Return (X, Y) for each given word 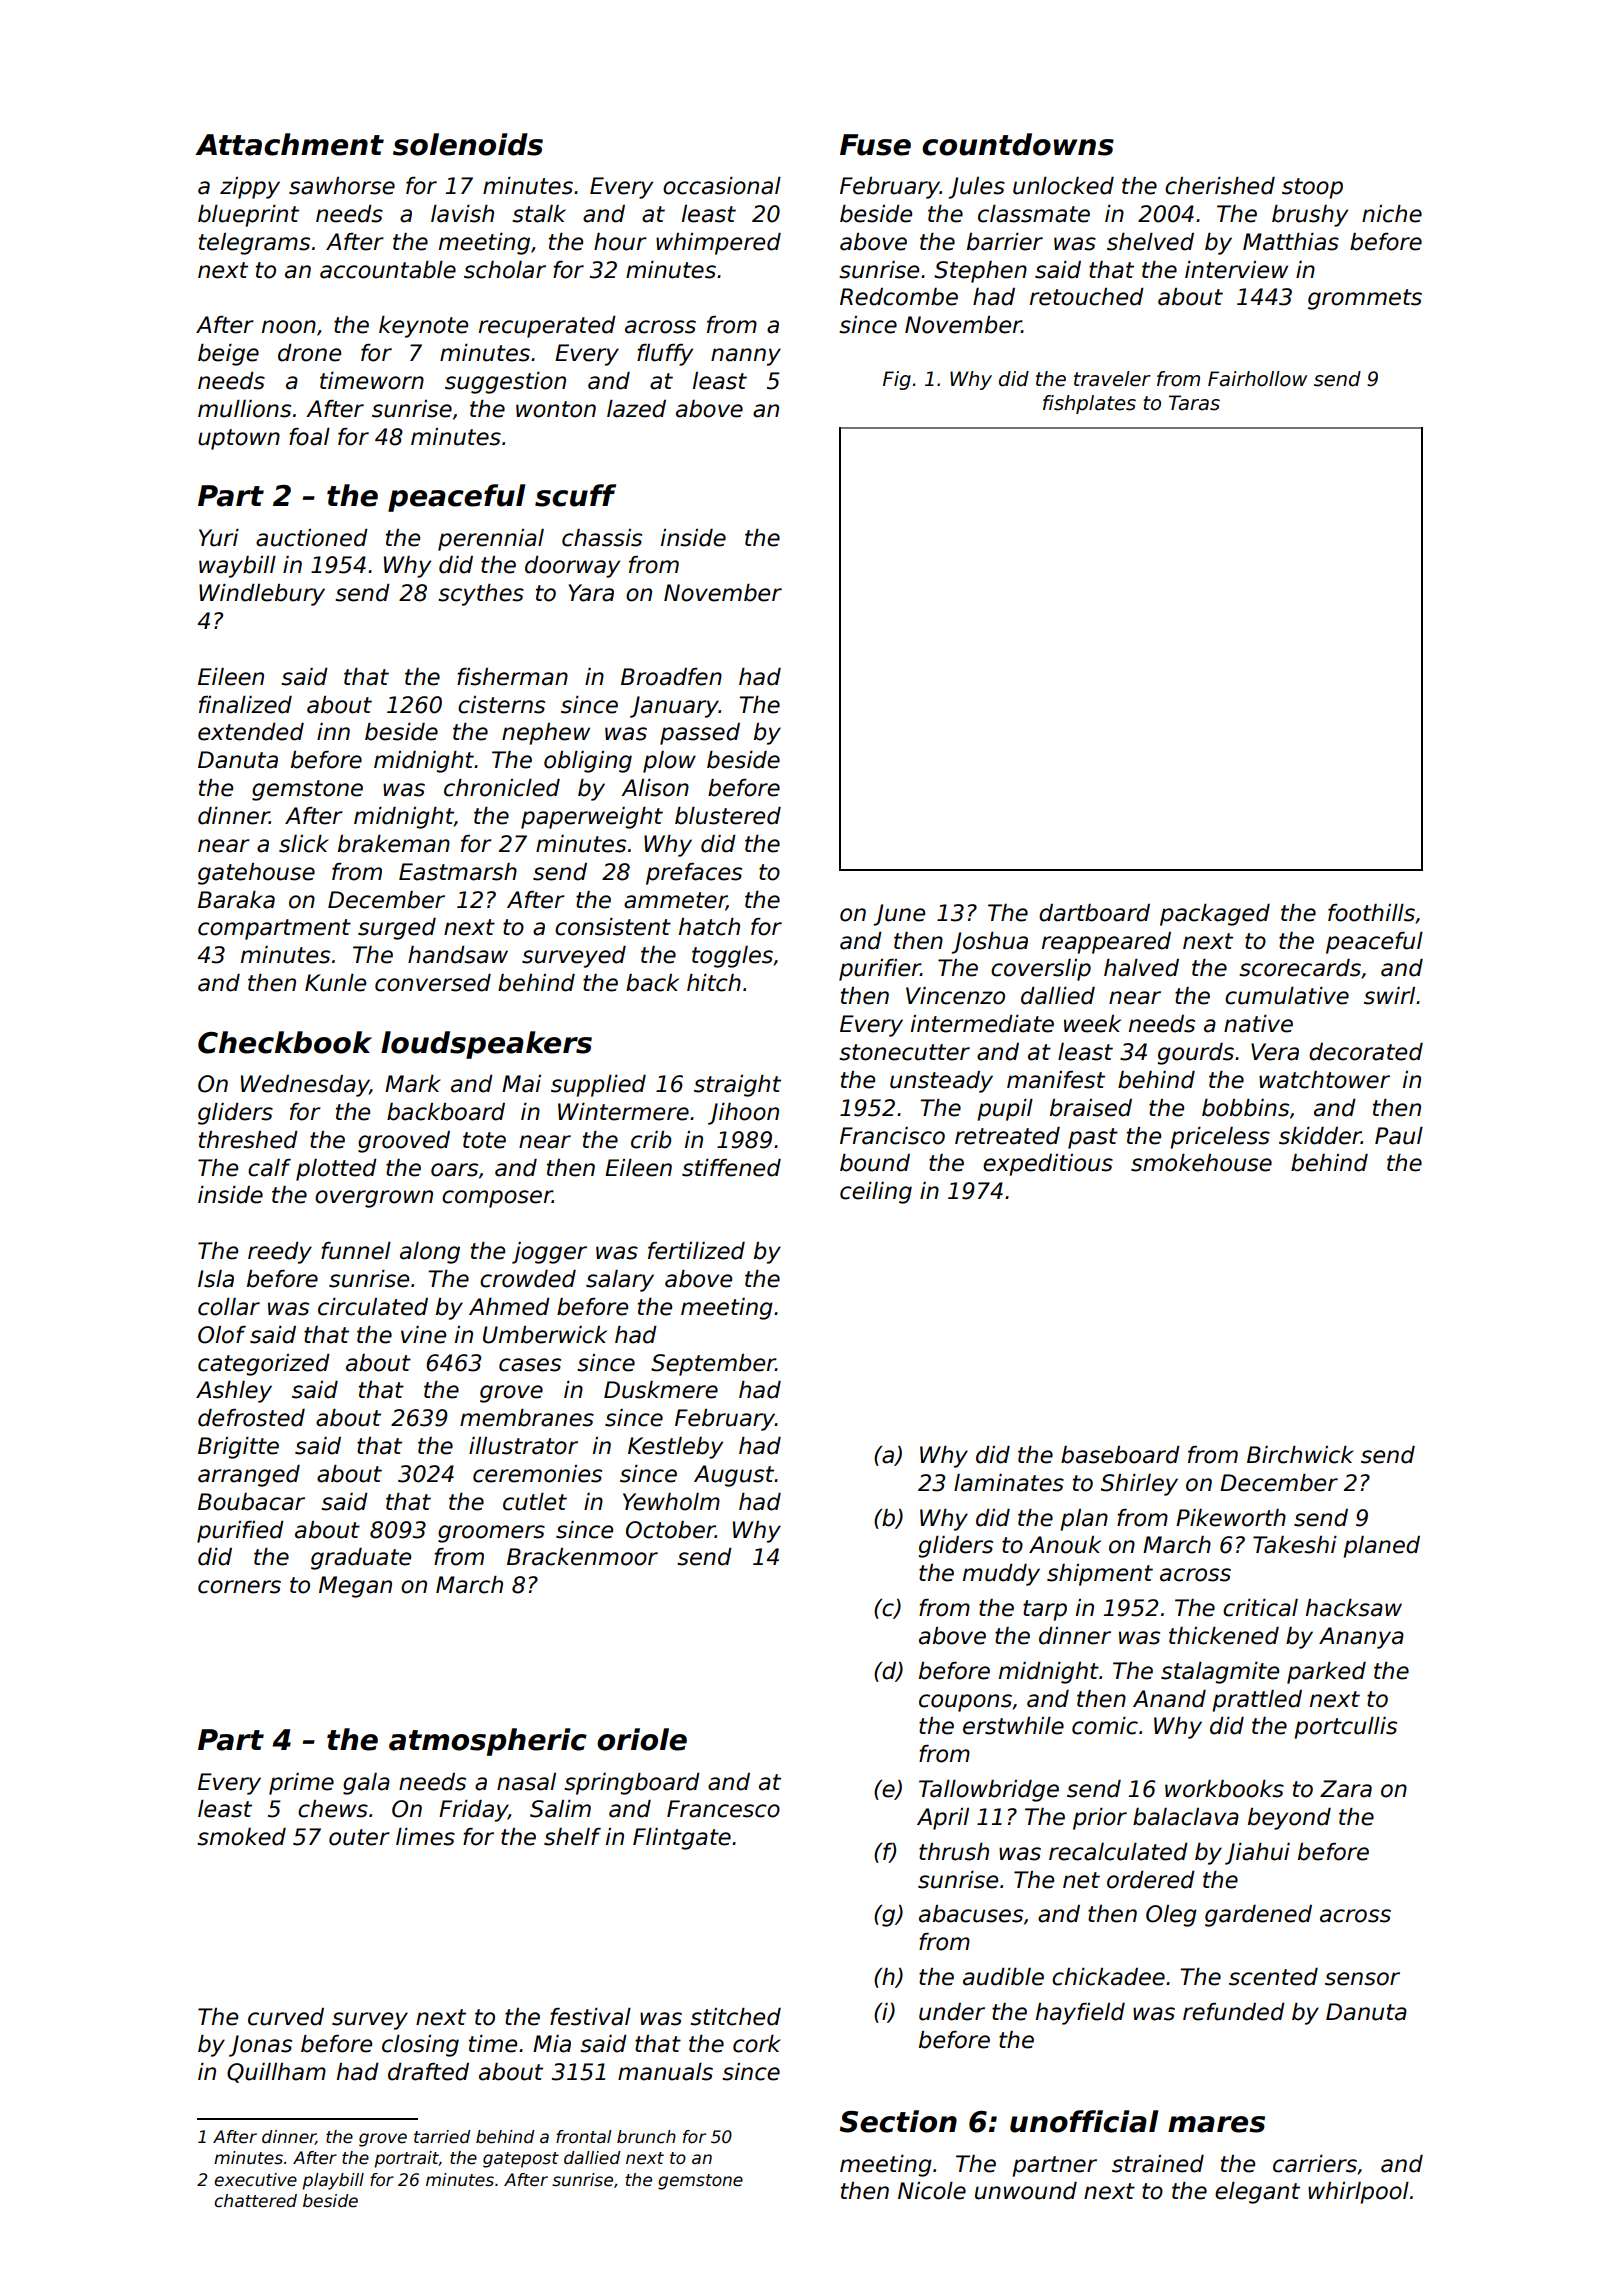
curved (286, 2017)
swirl (1389, 996)
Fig (897, 380)
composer (497, 1199)
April (943, 1819)
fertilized (696, 1251)
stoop (1312, 188)
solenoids (468, 144)
